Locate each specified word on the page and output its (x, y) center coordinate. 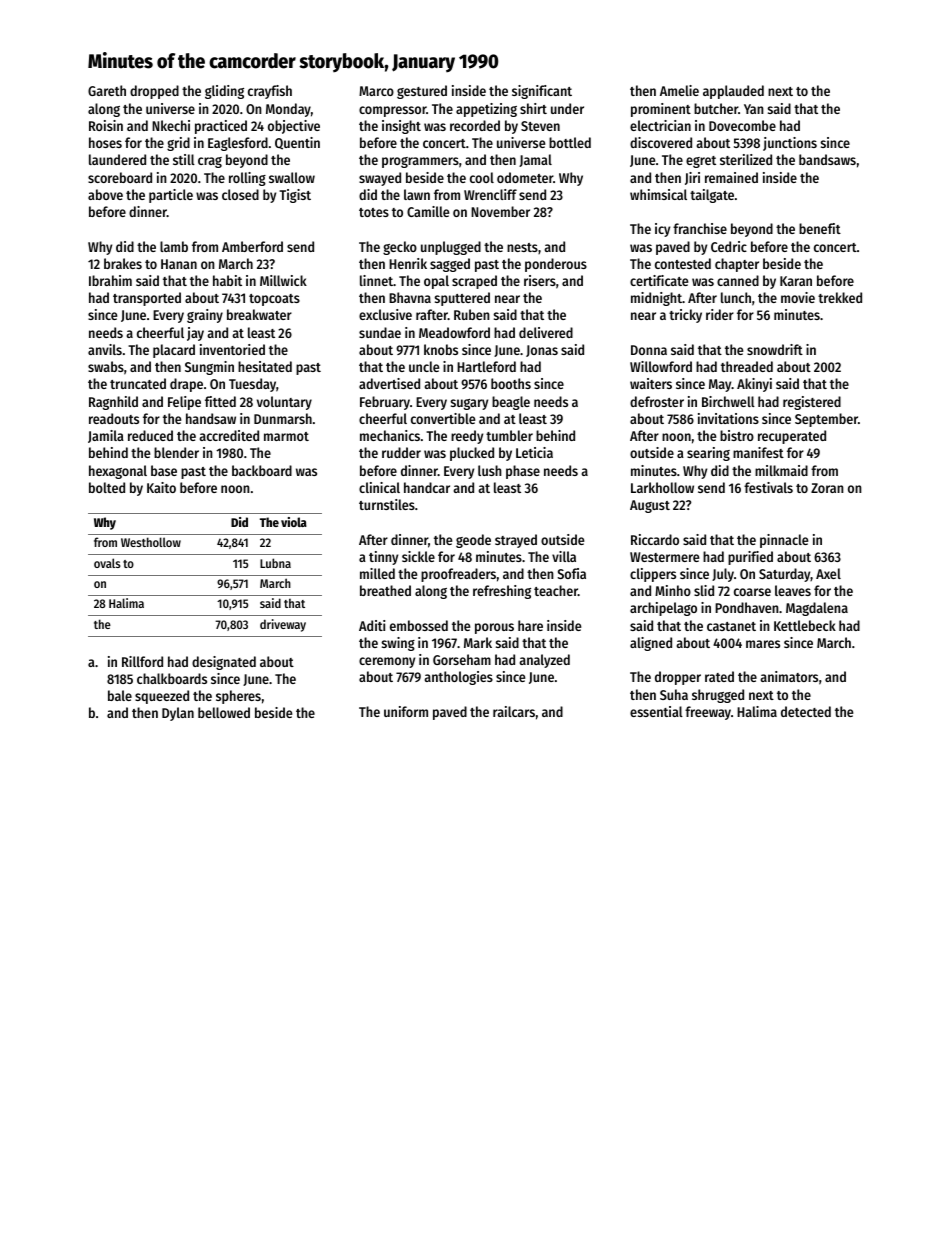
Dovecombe (742, 125)
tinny (383, 558)
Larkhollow (662, 487)
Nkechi (171, 125)
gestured (422, 92)
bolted (107, 487)
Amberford (252, 246)
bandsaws (827, 159)
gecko (400, 248)
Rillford (142, 661)
